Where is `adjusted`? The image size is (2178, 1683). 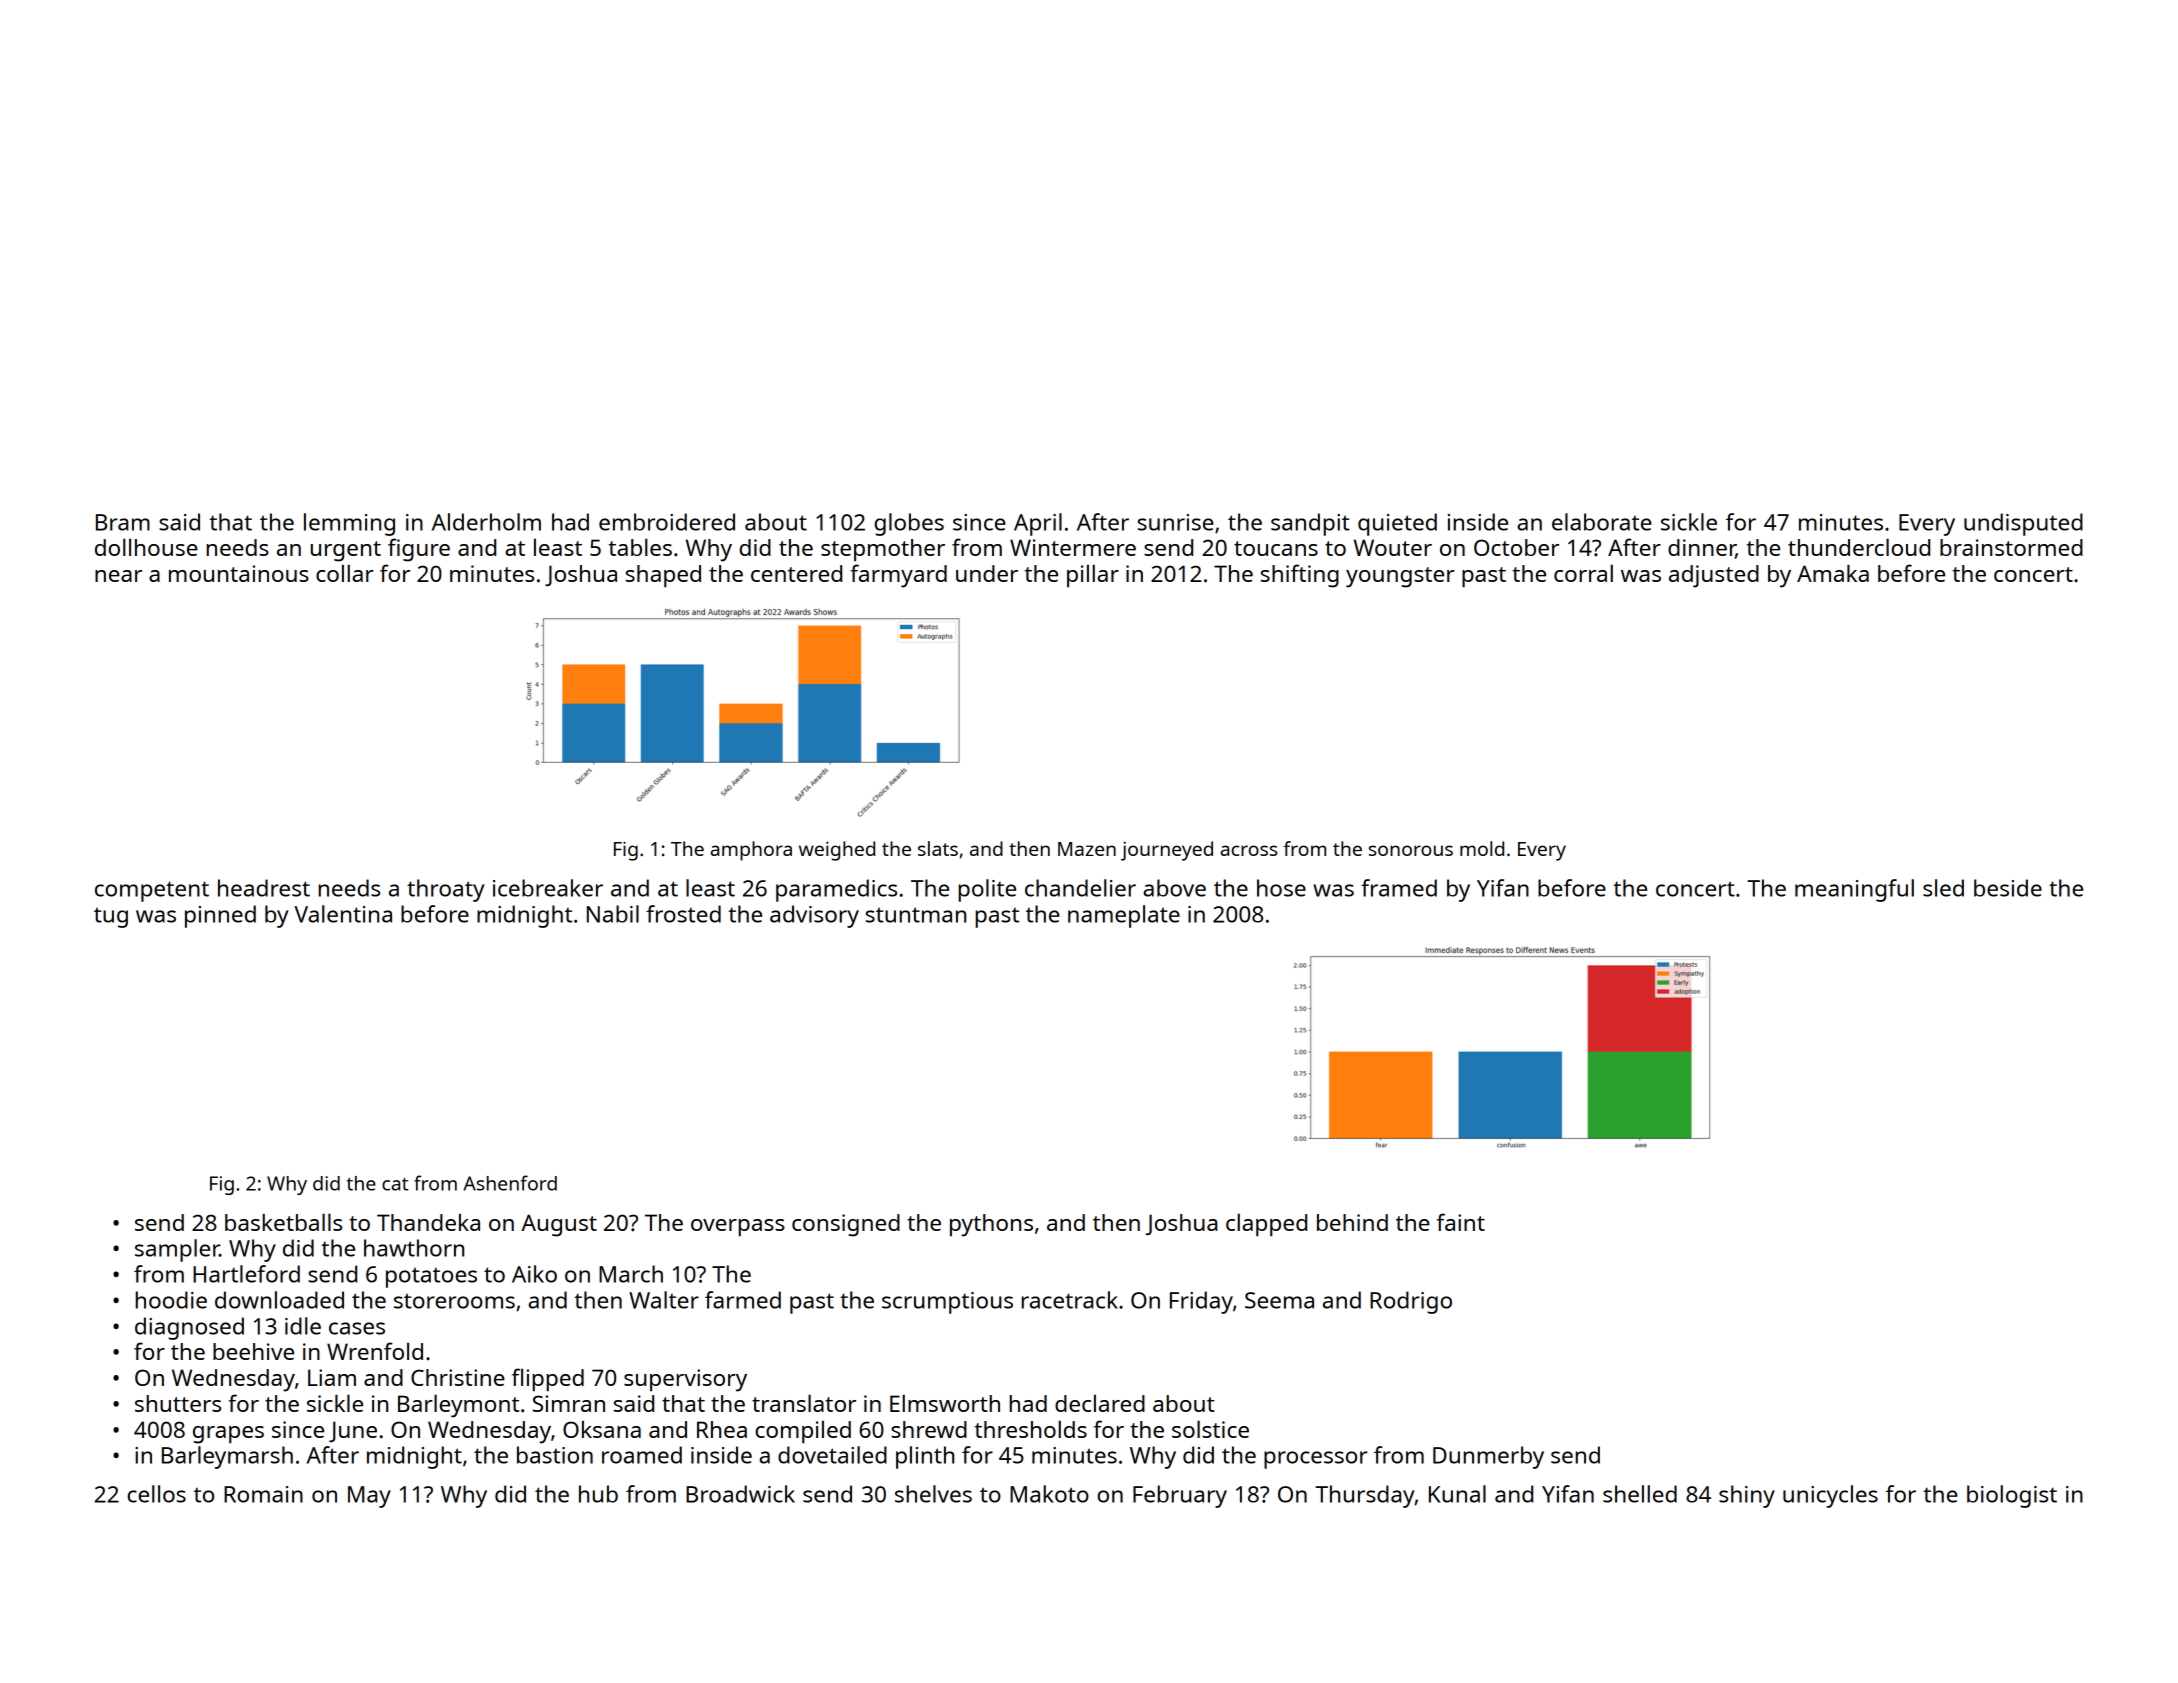
adjusted is located at coordinates (1714, 576).
